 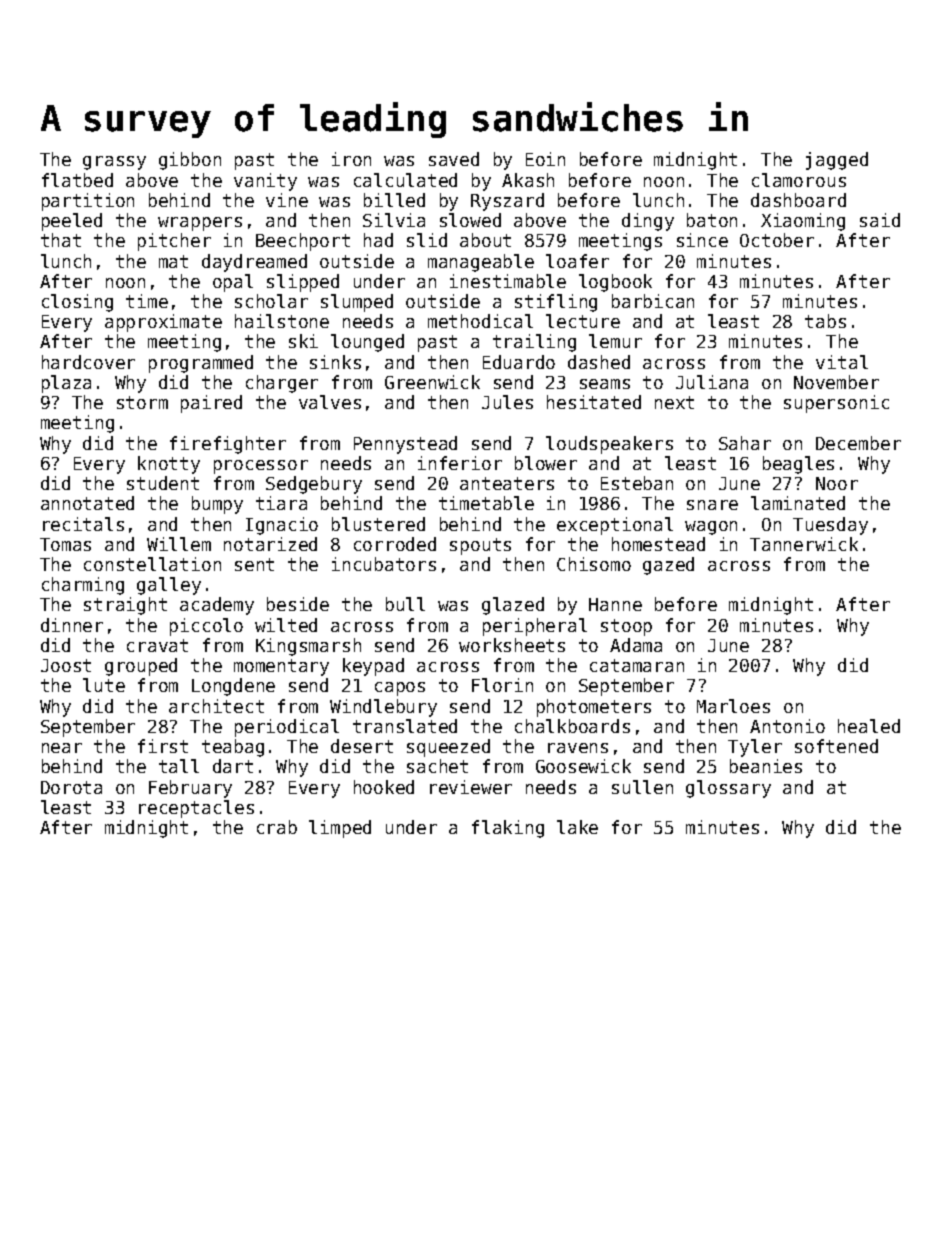 What do you see at coordinates (277, 827) in the screenshot?
I see `crab` at bounding box center [277, 827].
